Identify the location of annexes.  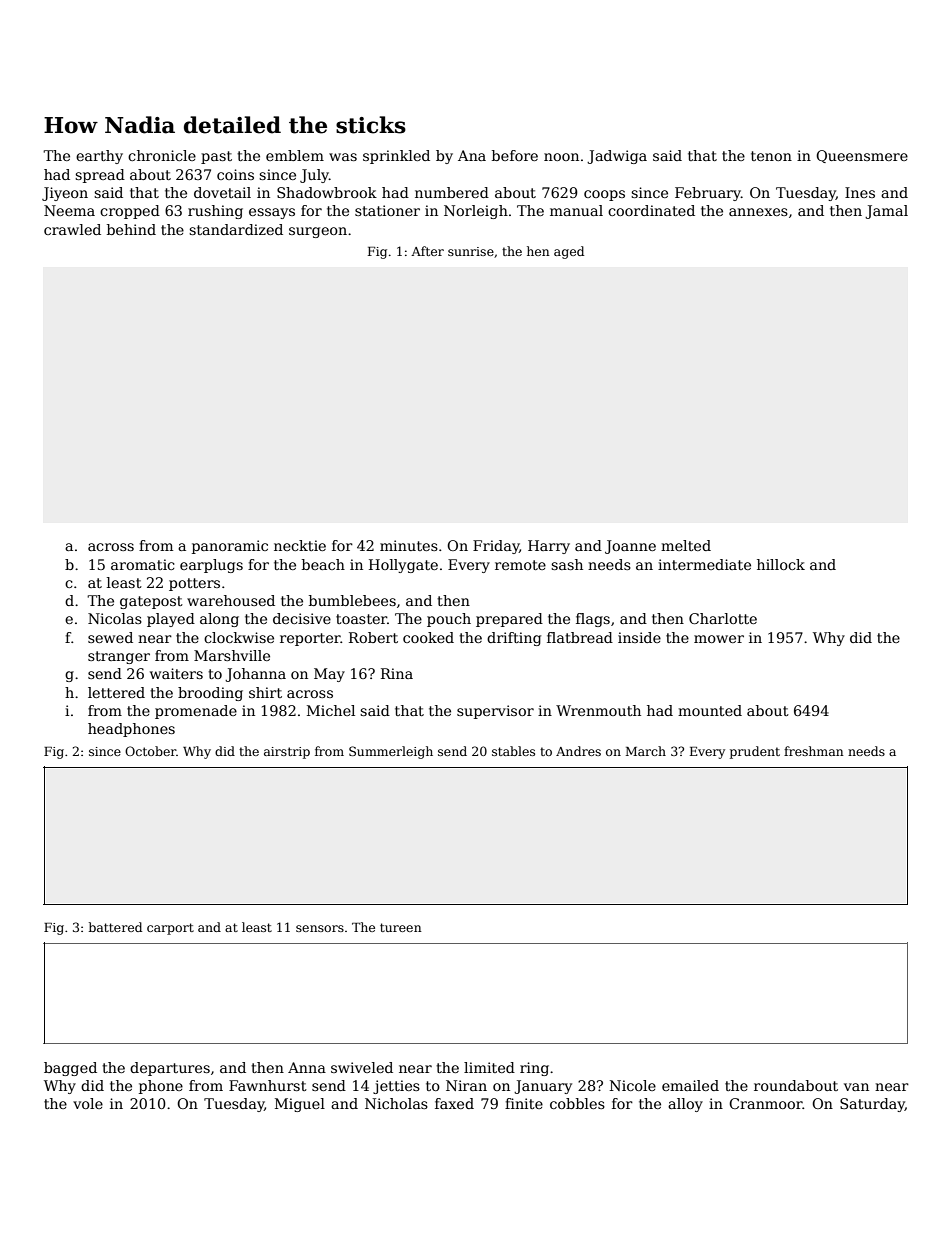
(758, 212).
